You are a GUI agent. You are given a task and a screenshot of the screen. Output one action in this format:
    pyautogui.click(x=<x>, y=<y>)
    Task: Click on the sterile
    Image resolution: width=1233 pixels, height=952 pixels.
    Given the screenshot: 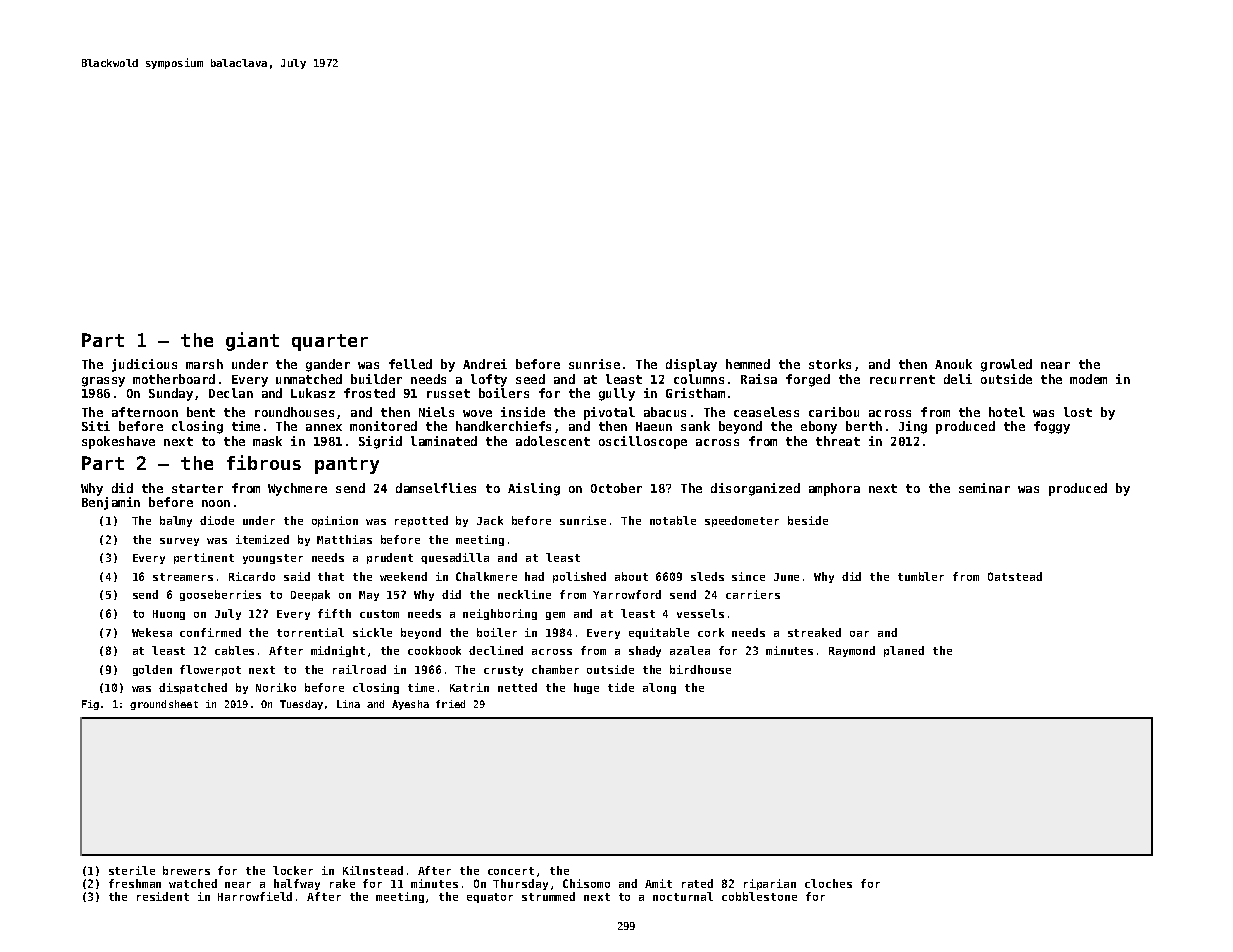 What is the action you would take?
    pyautogui.click(x=132, y=870)
